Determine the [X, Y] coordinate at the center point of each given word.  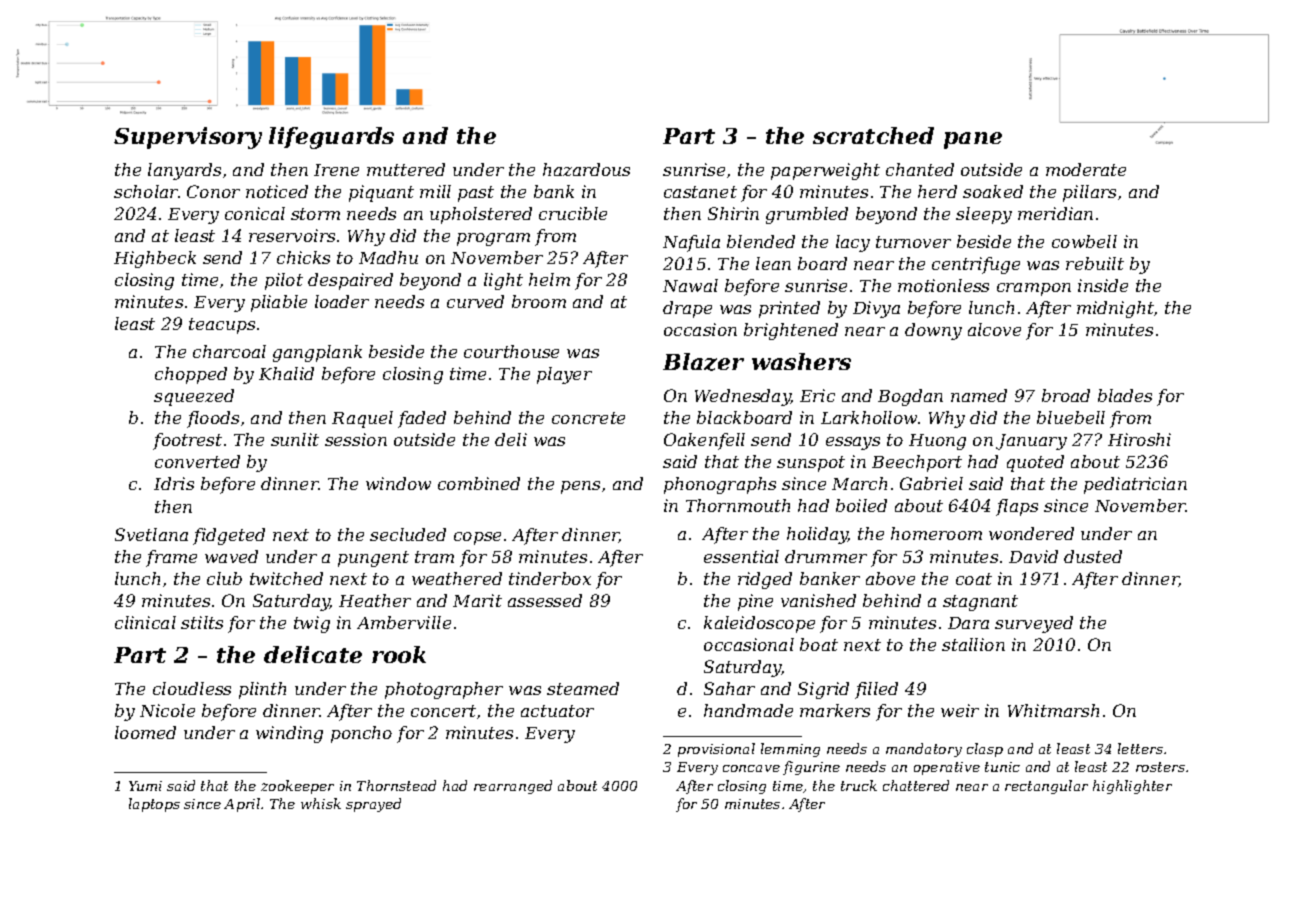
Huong [937, 442]
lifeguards [331, 138]
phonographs [720, 485]
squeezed [194, 397]
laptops [154, 805]
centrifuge [976, 265]
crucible [573, 213]
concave [751, 768]
